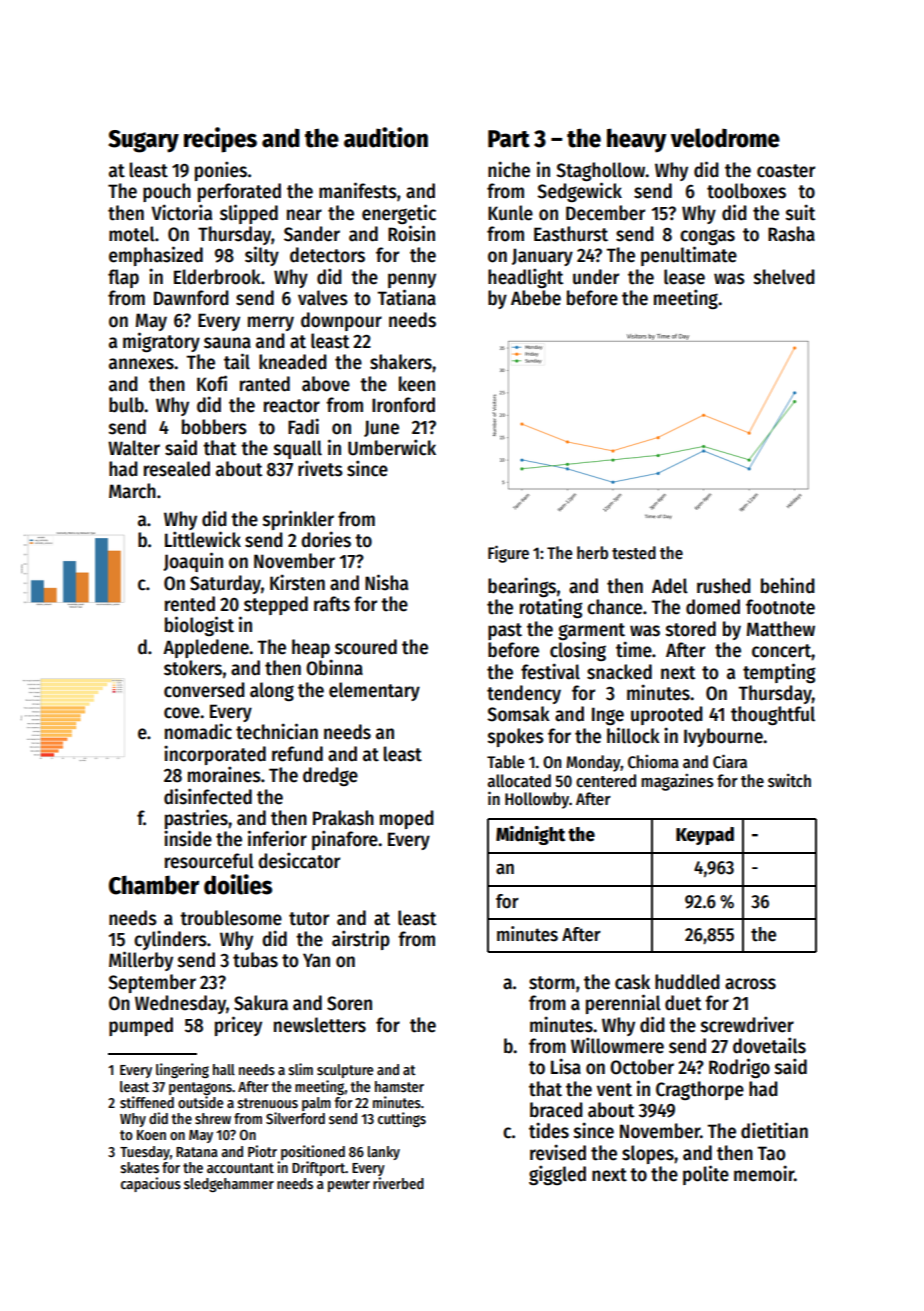  What do you see at coordinates (277, 838) in the document?
I see `inferior` at bounding box center [277, 838].
